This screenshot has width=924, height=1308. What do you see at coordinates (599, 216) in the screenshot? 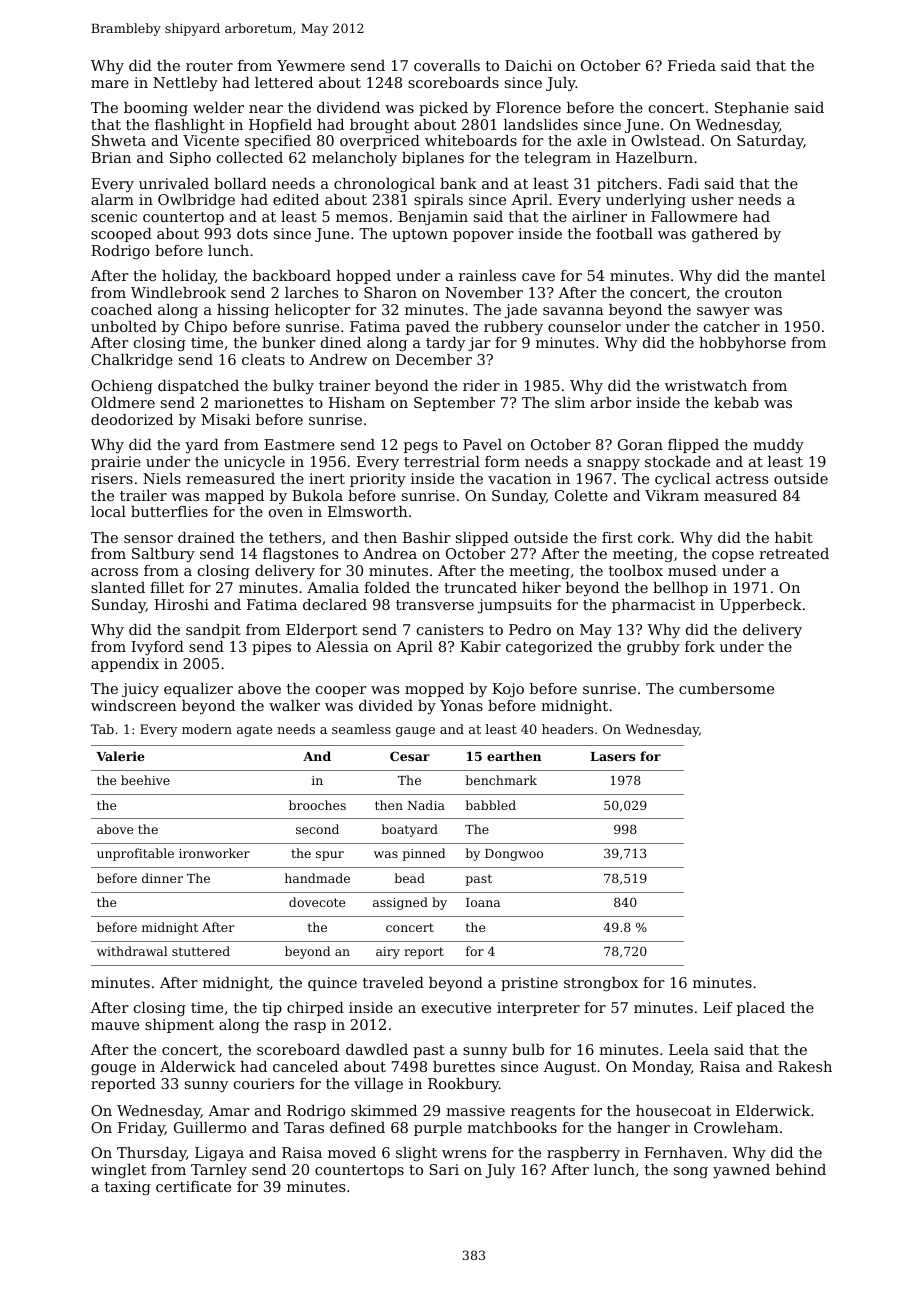
I see `airliner` at bounding box center [599, 216].
